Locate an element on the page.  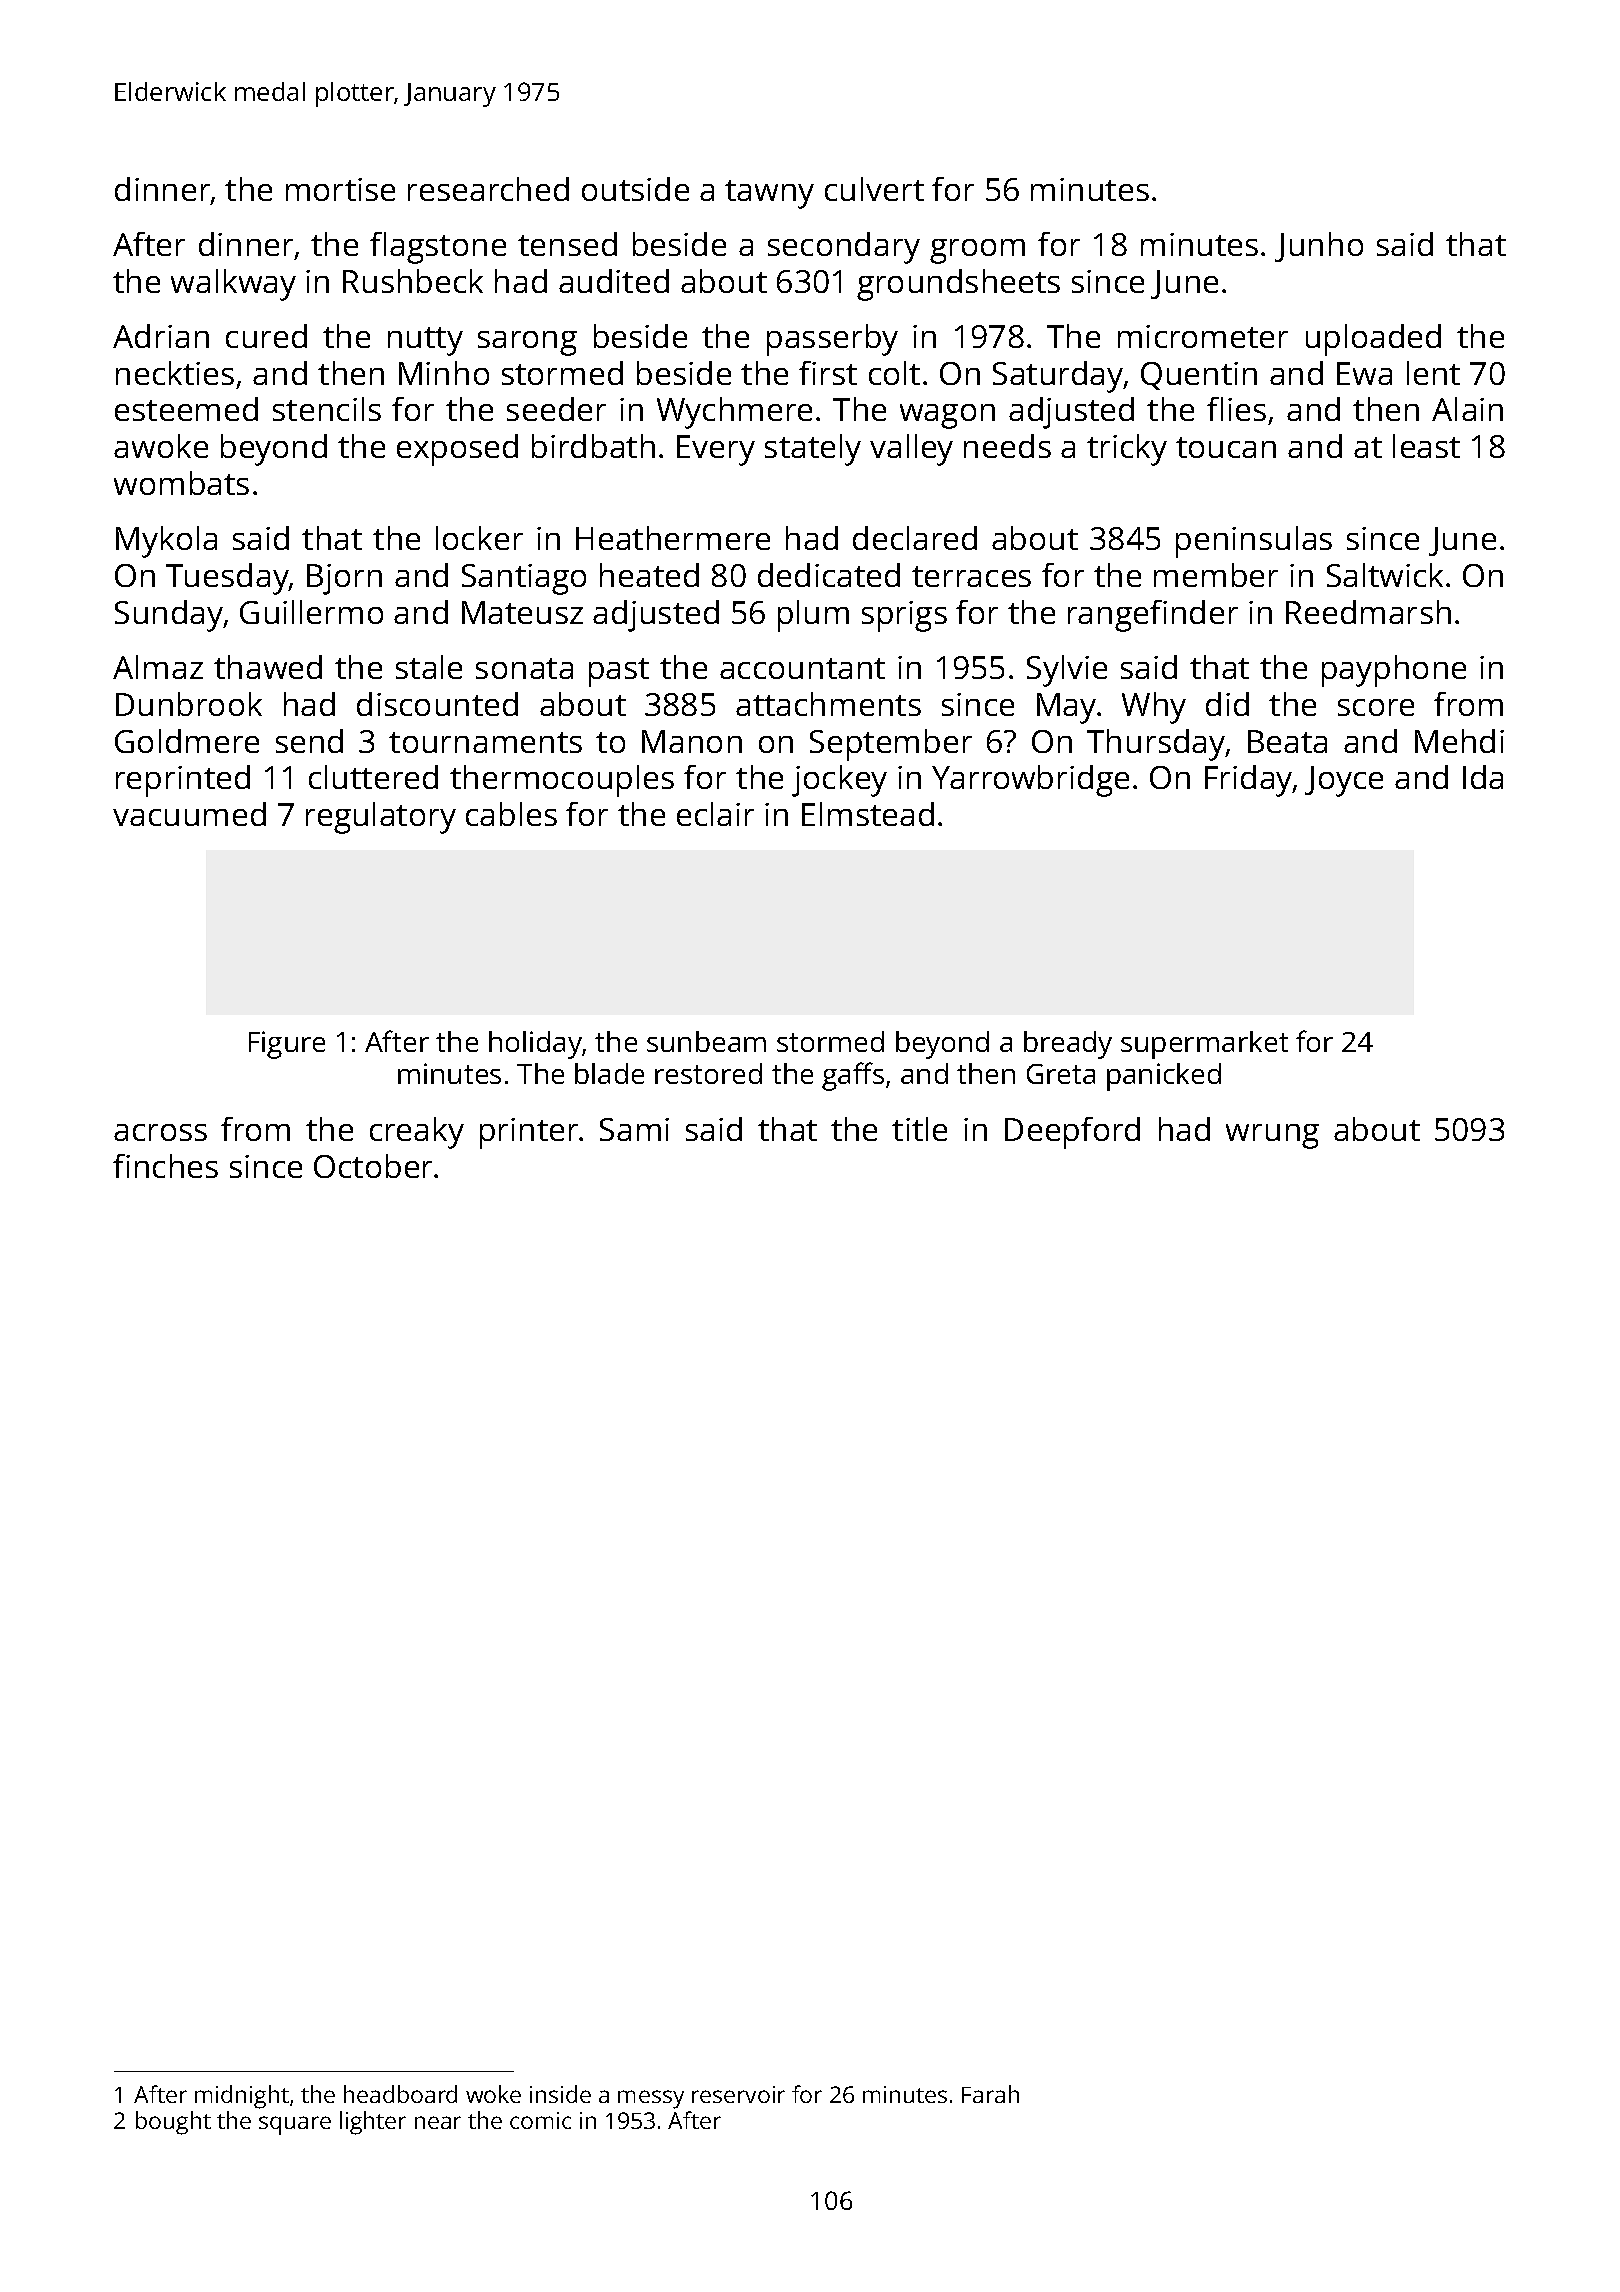
thawed is located at coordinates (268, 667).
